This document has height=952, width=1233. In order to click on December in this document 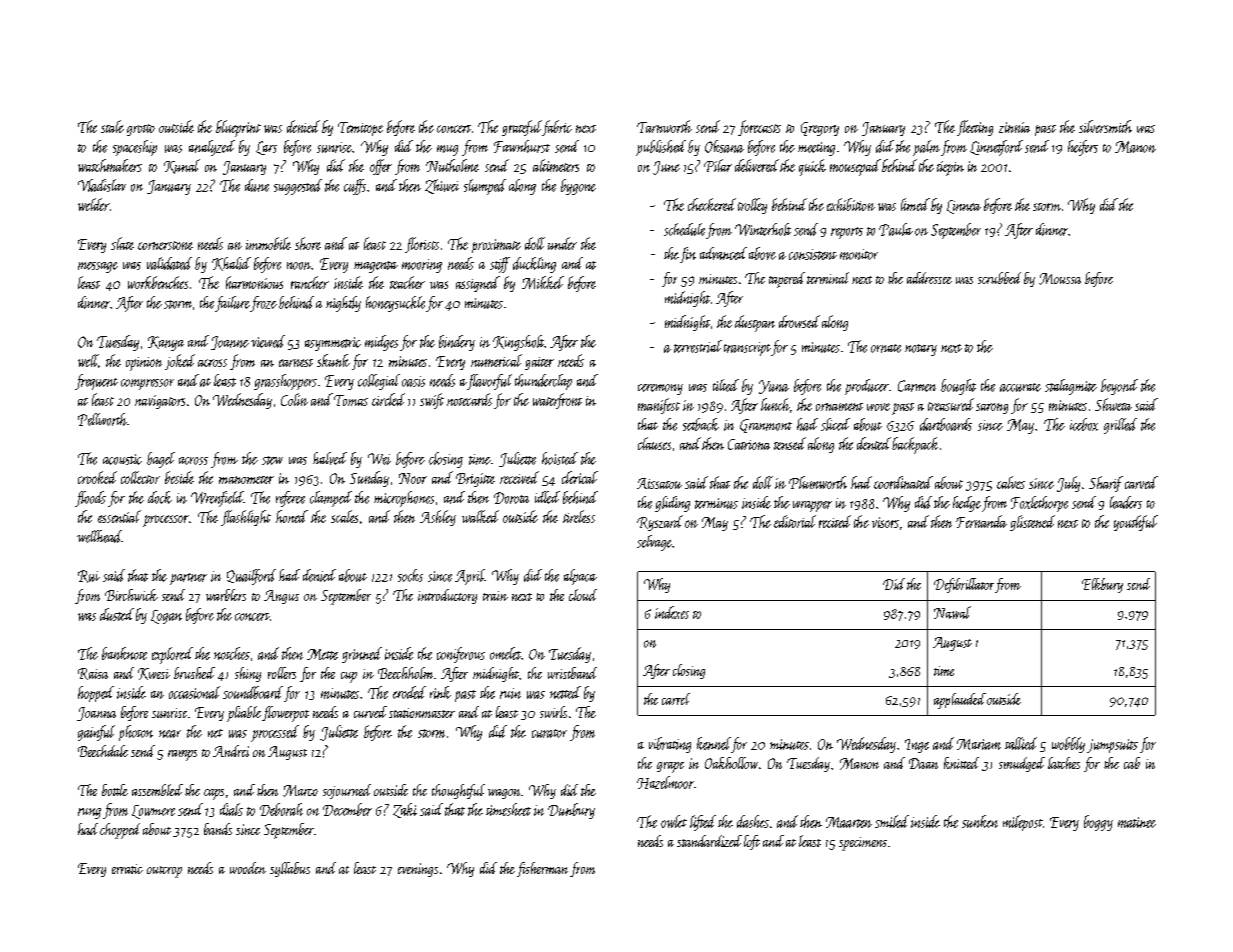, I will do `click(347, 809)`.
